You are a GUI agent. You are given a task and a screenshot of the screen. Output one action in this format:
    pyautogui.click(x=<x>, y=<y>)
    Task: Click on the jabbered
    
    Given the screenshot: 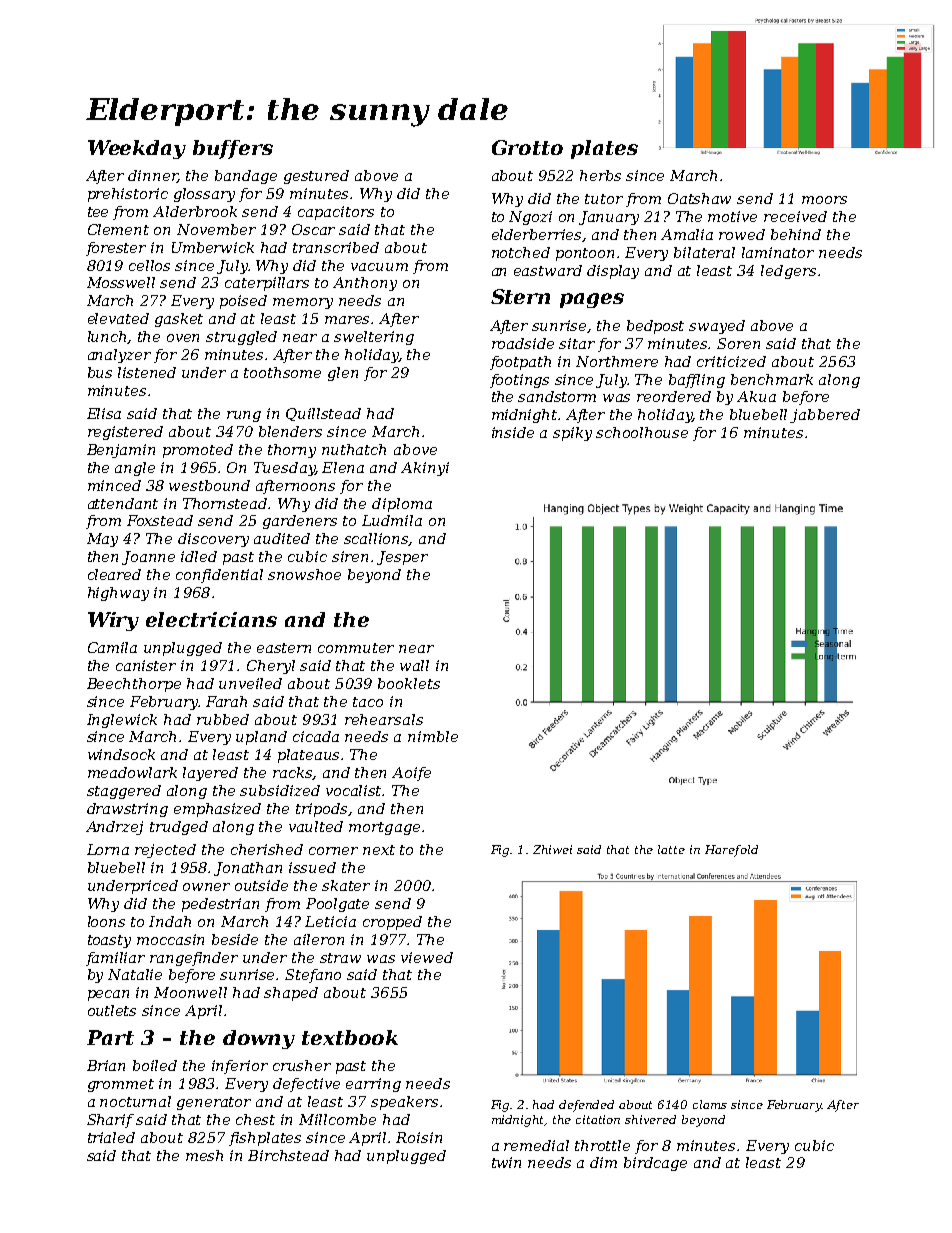 What is the action you would take?
    pyautogui.click(x=825, y=416)
